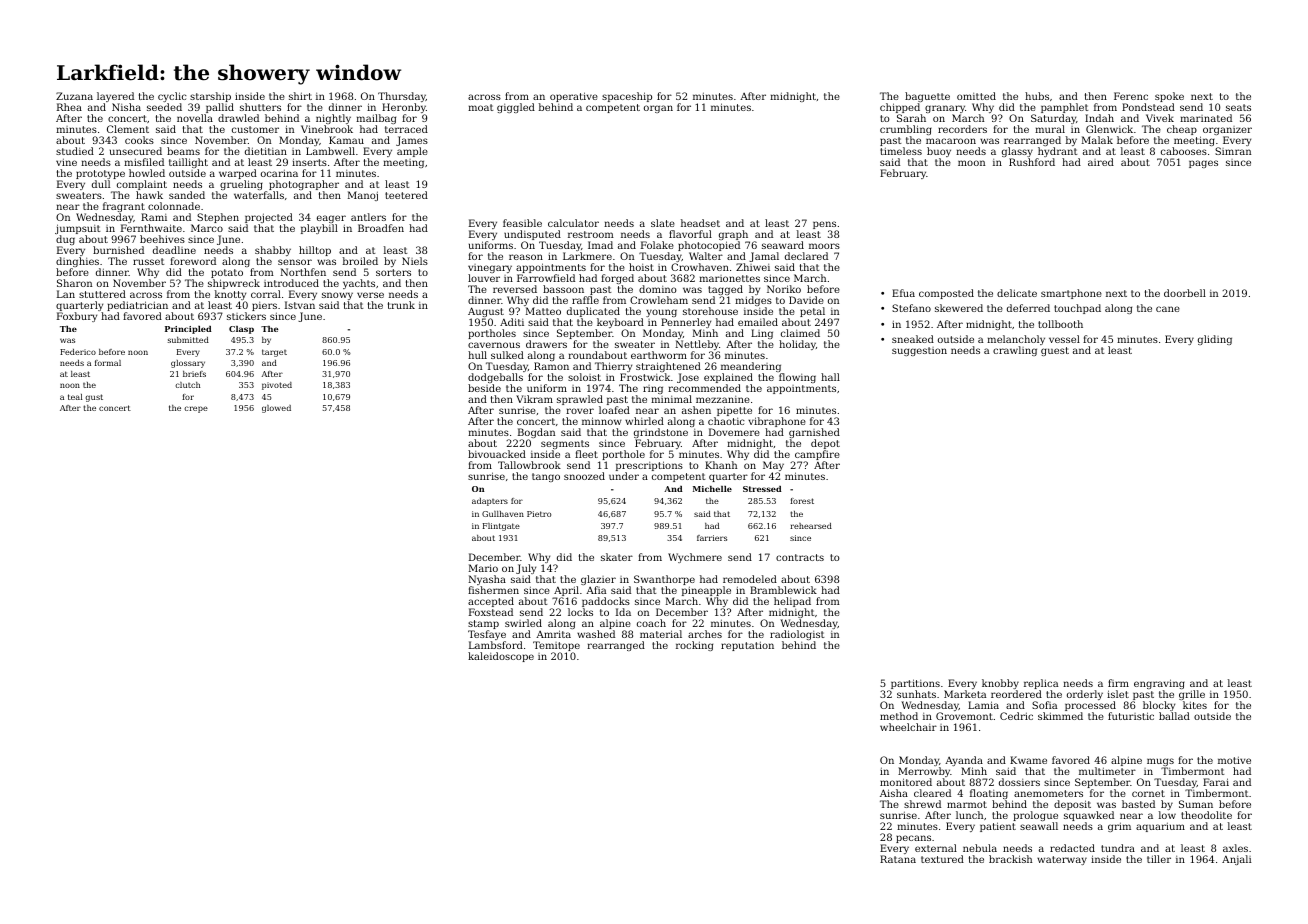 This screenshot has height=924, width=1308. I want to click on duplicated, so click(593, 312).
